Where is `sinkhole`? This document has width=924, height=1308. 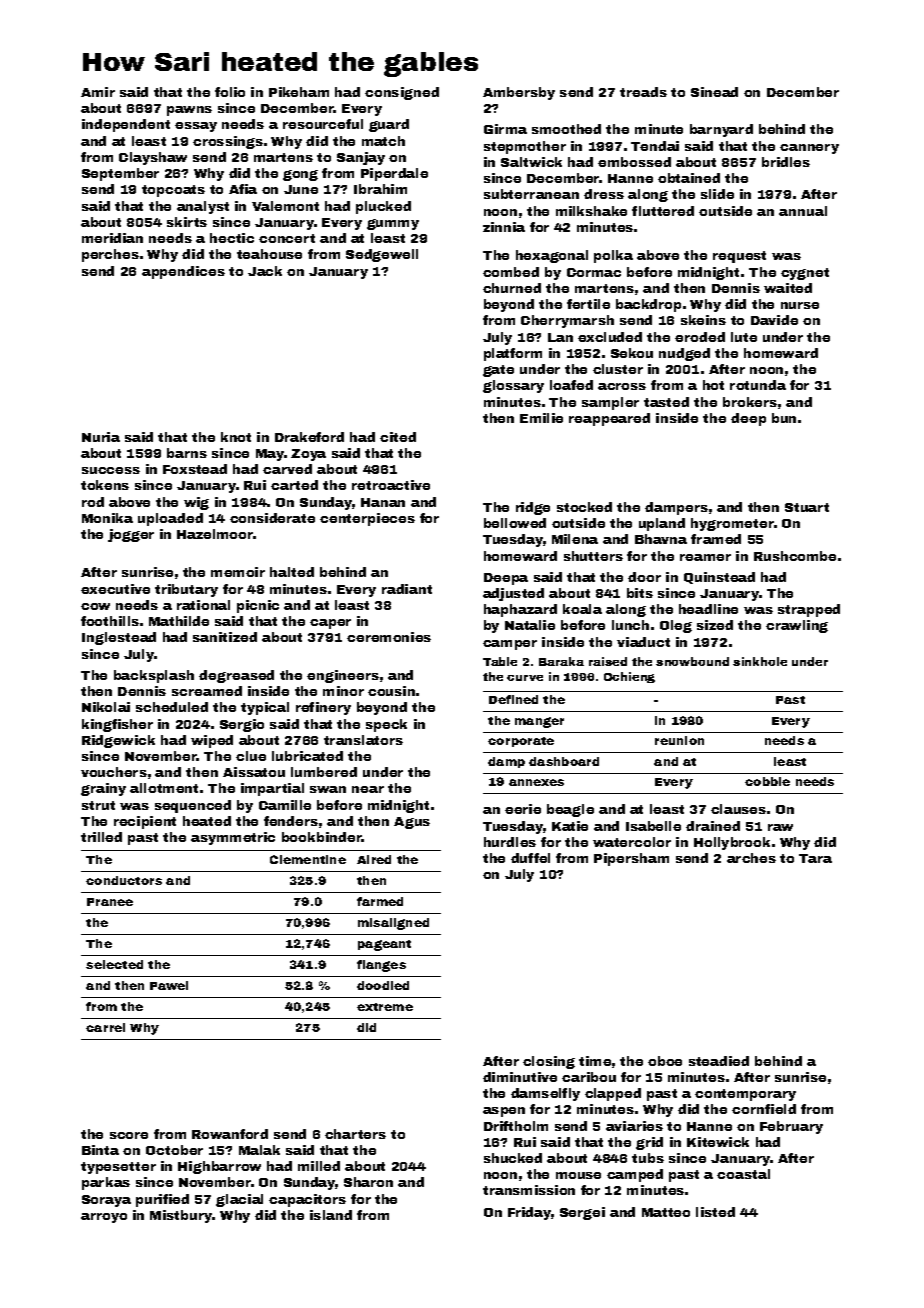
sinkhole is located at coordinates (760, 661).
